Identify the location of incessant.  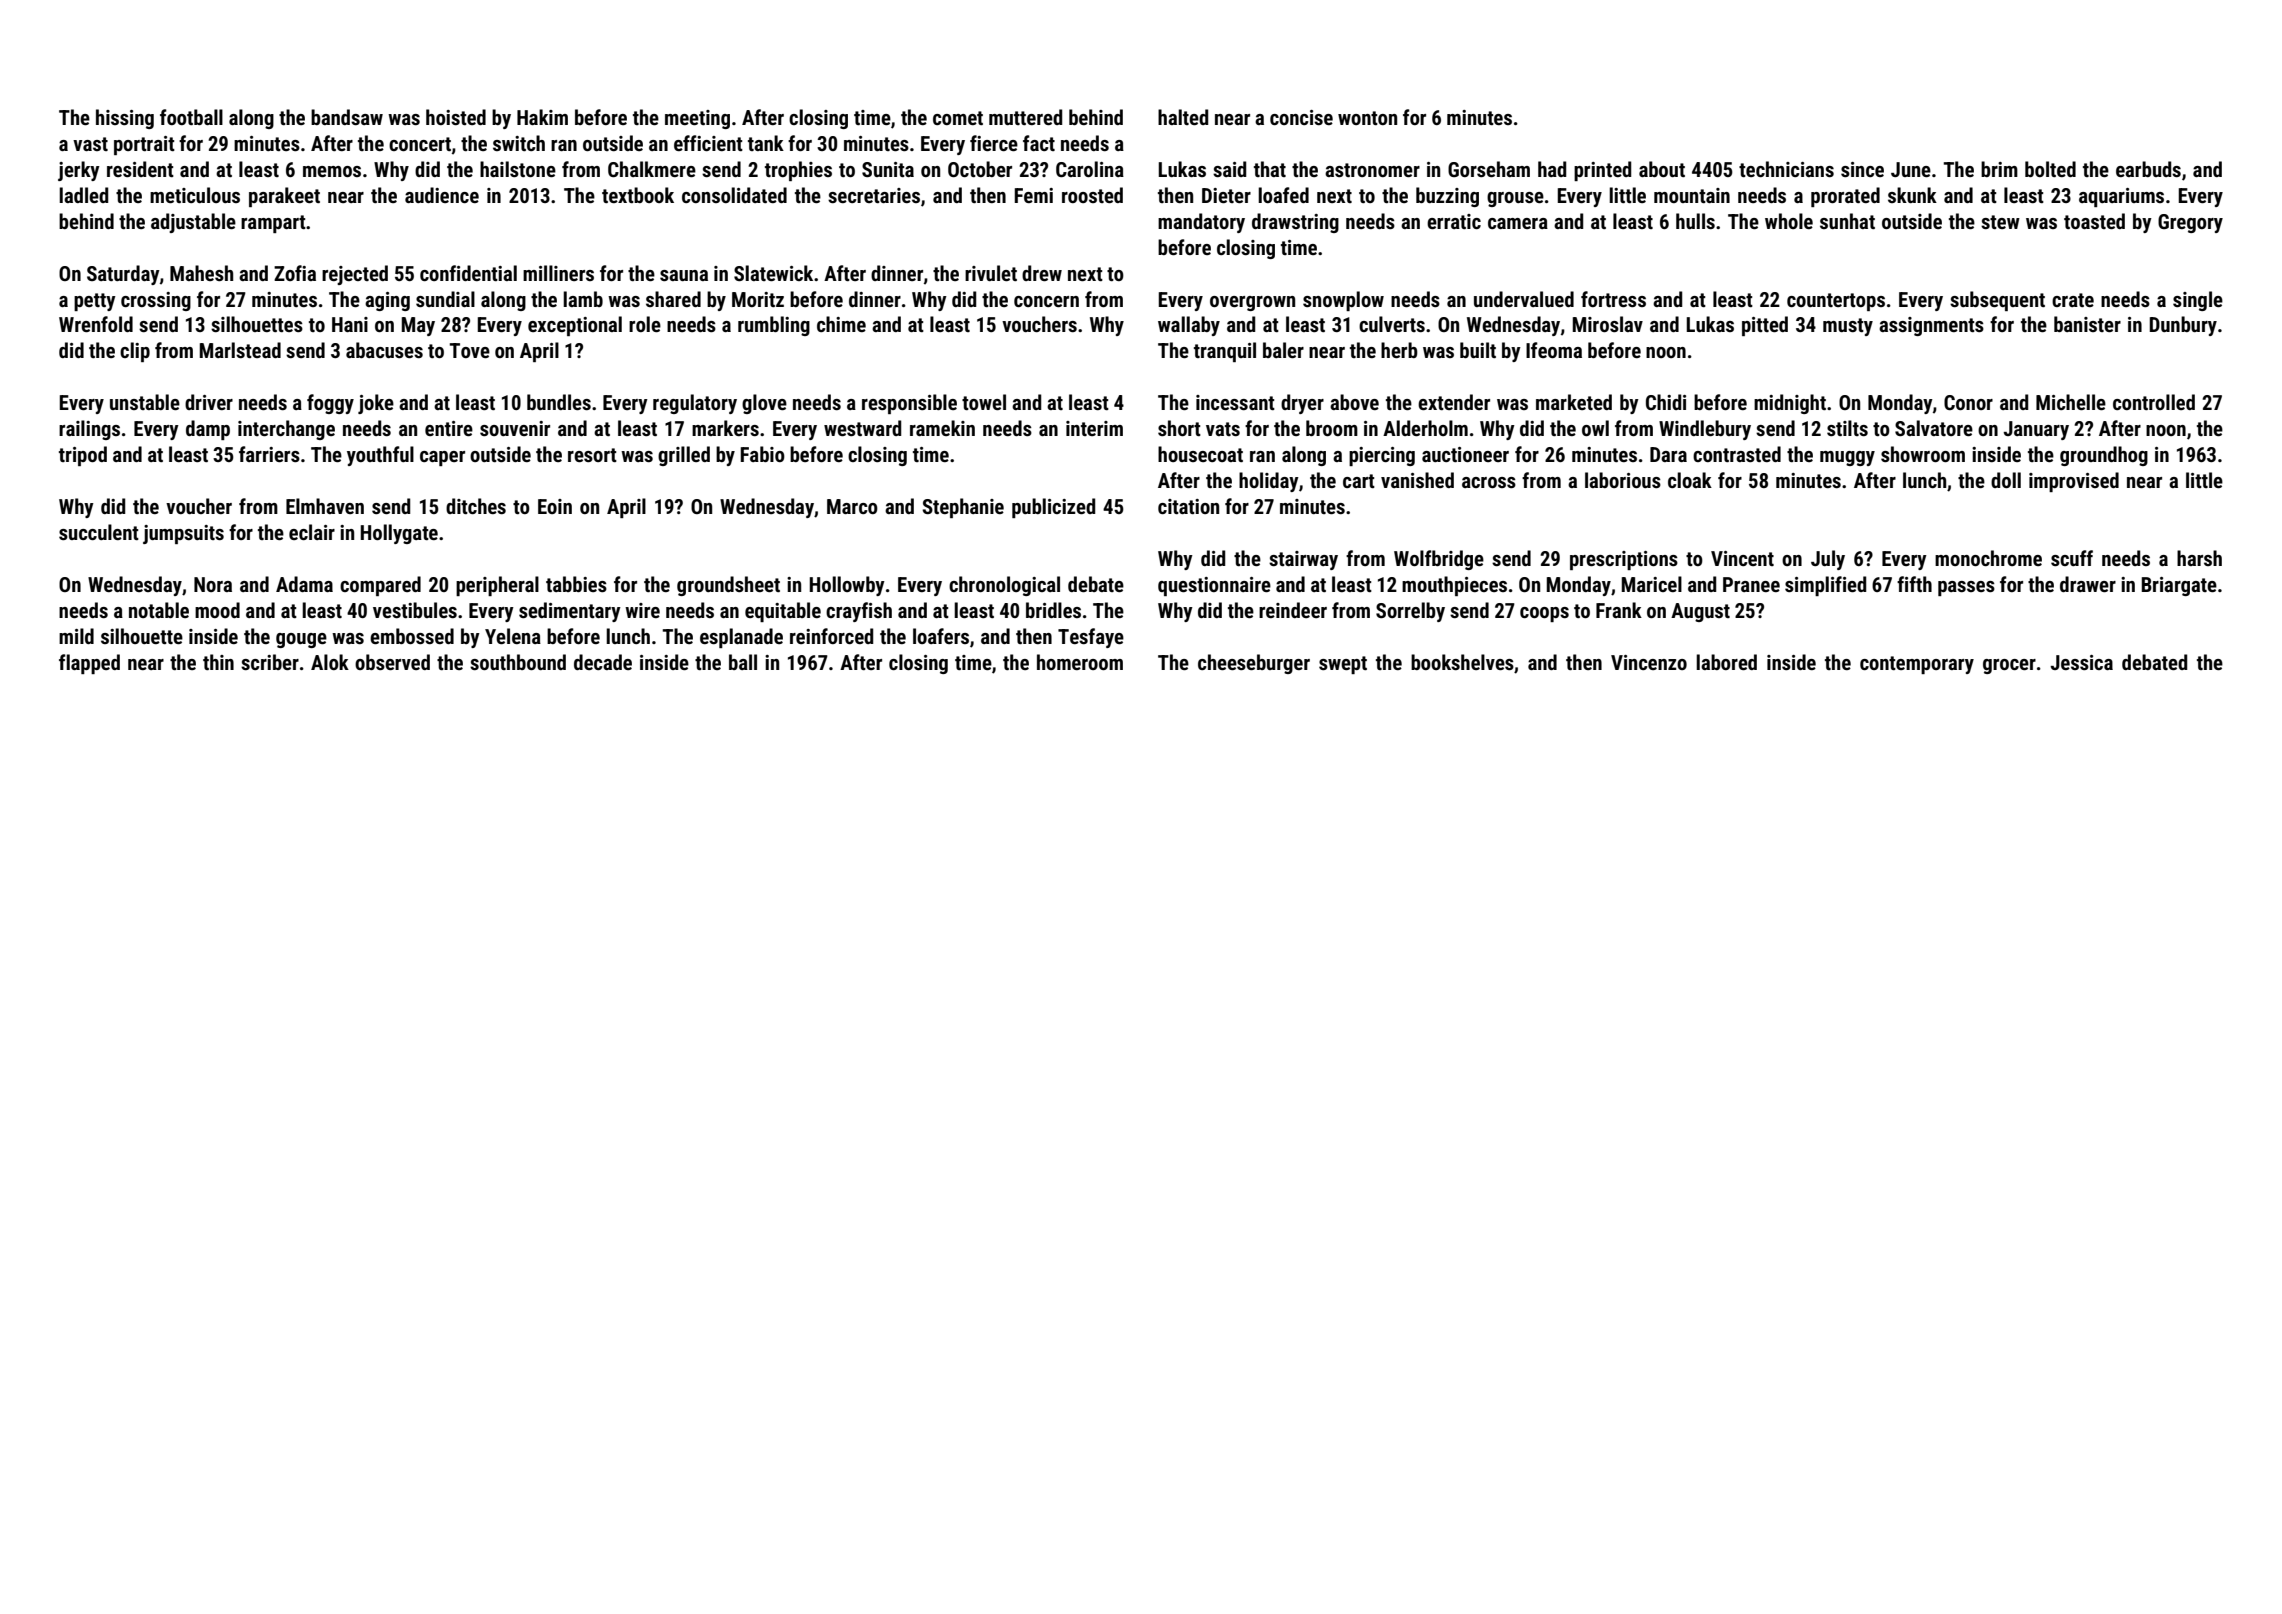
(1235, 402).
